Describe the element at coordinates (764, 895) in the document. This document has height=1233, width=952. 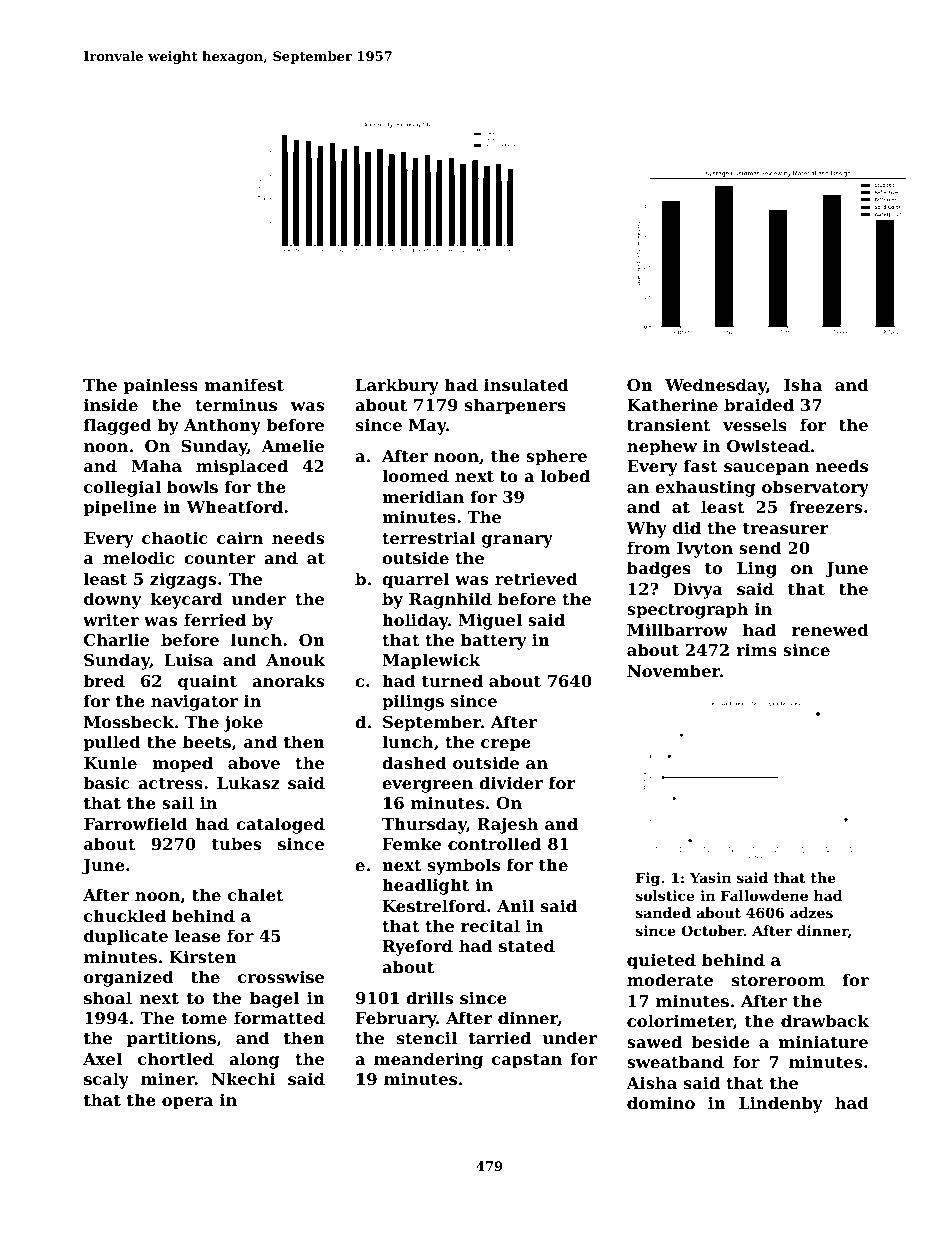
I see `Fallowdene` at that location.
